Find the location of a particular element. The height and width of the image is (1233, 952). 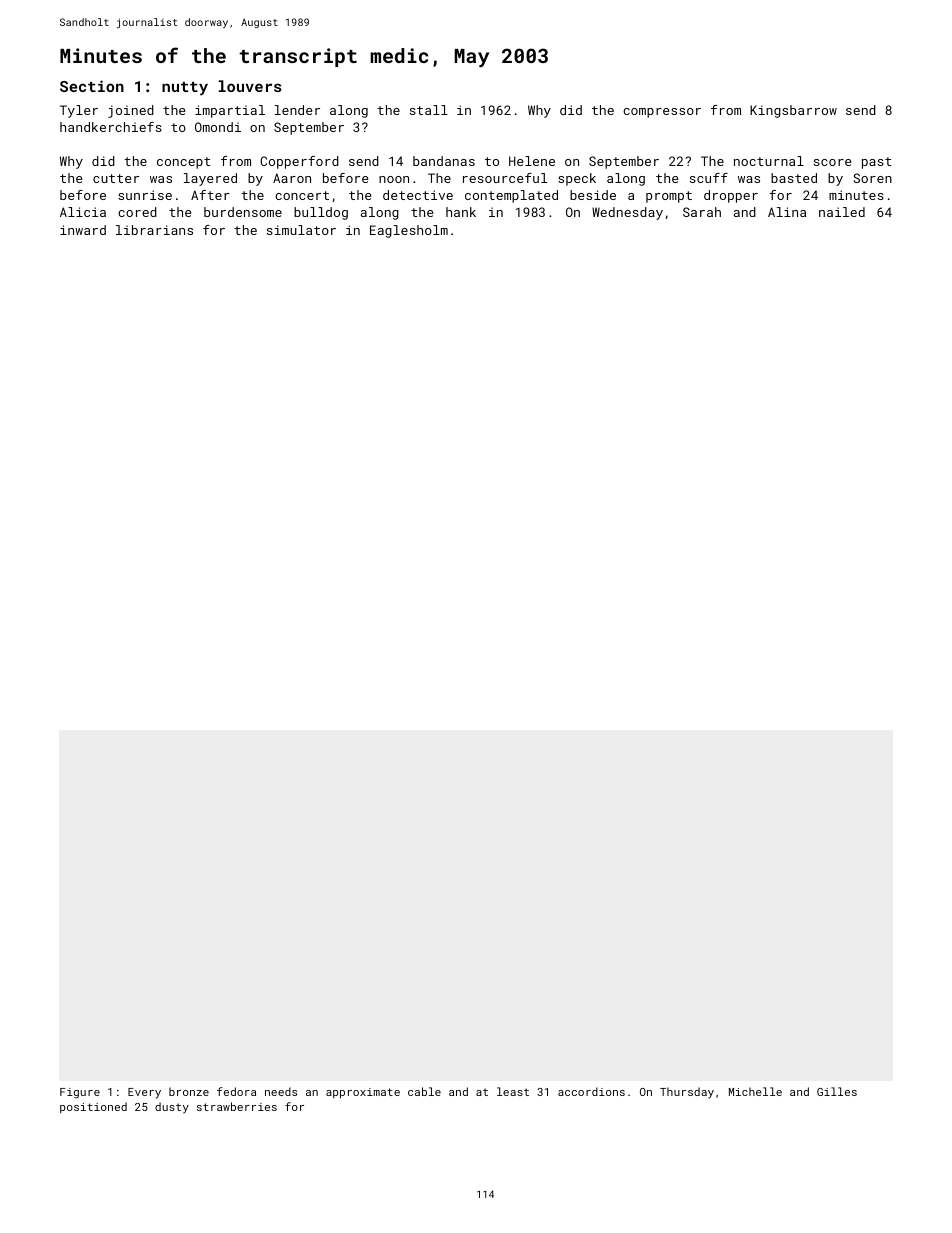

Sarah is located at coordinates (702, 212).
